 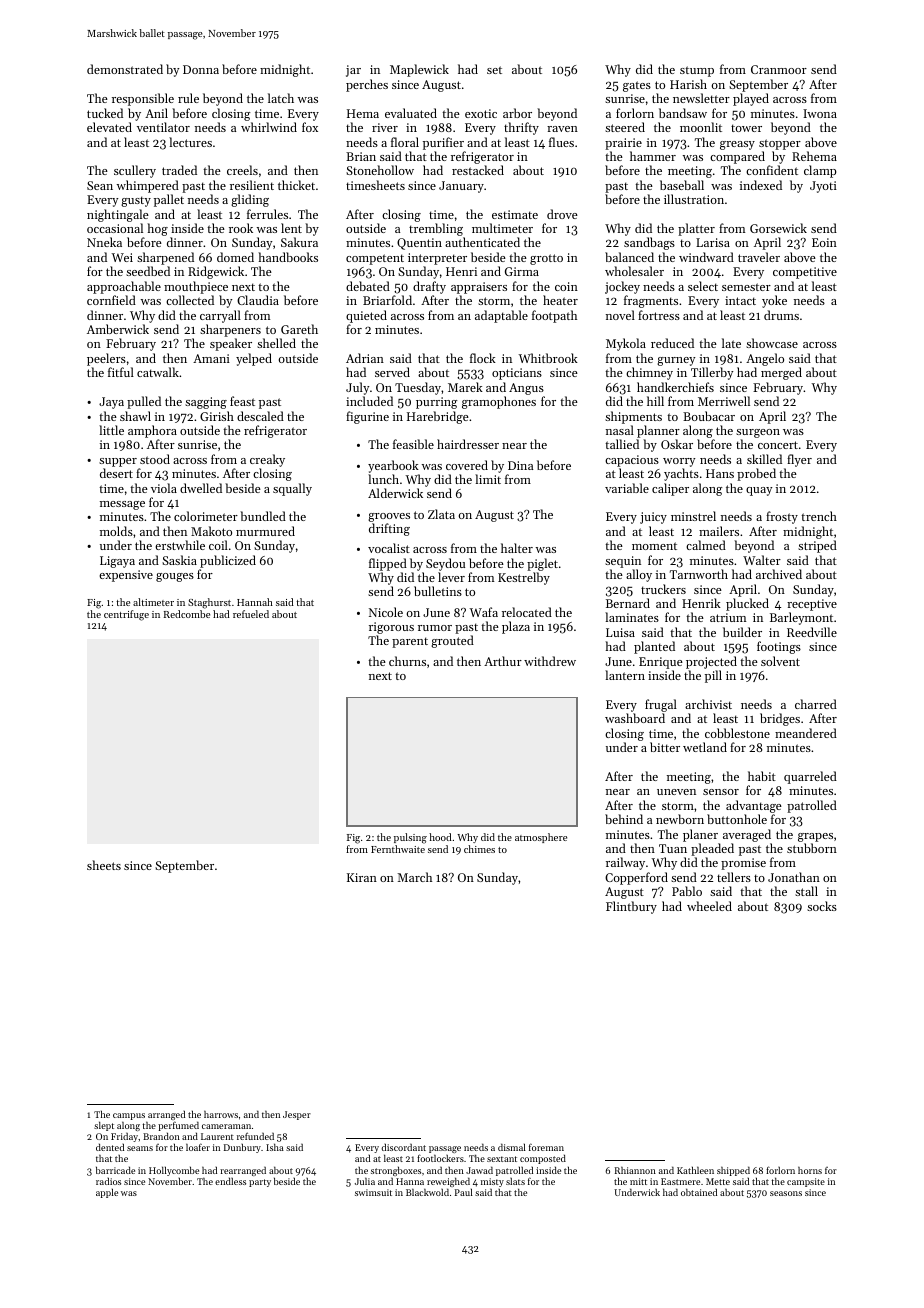 I want to click on campus, so click(x=129, y=1116).
